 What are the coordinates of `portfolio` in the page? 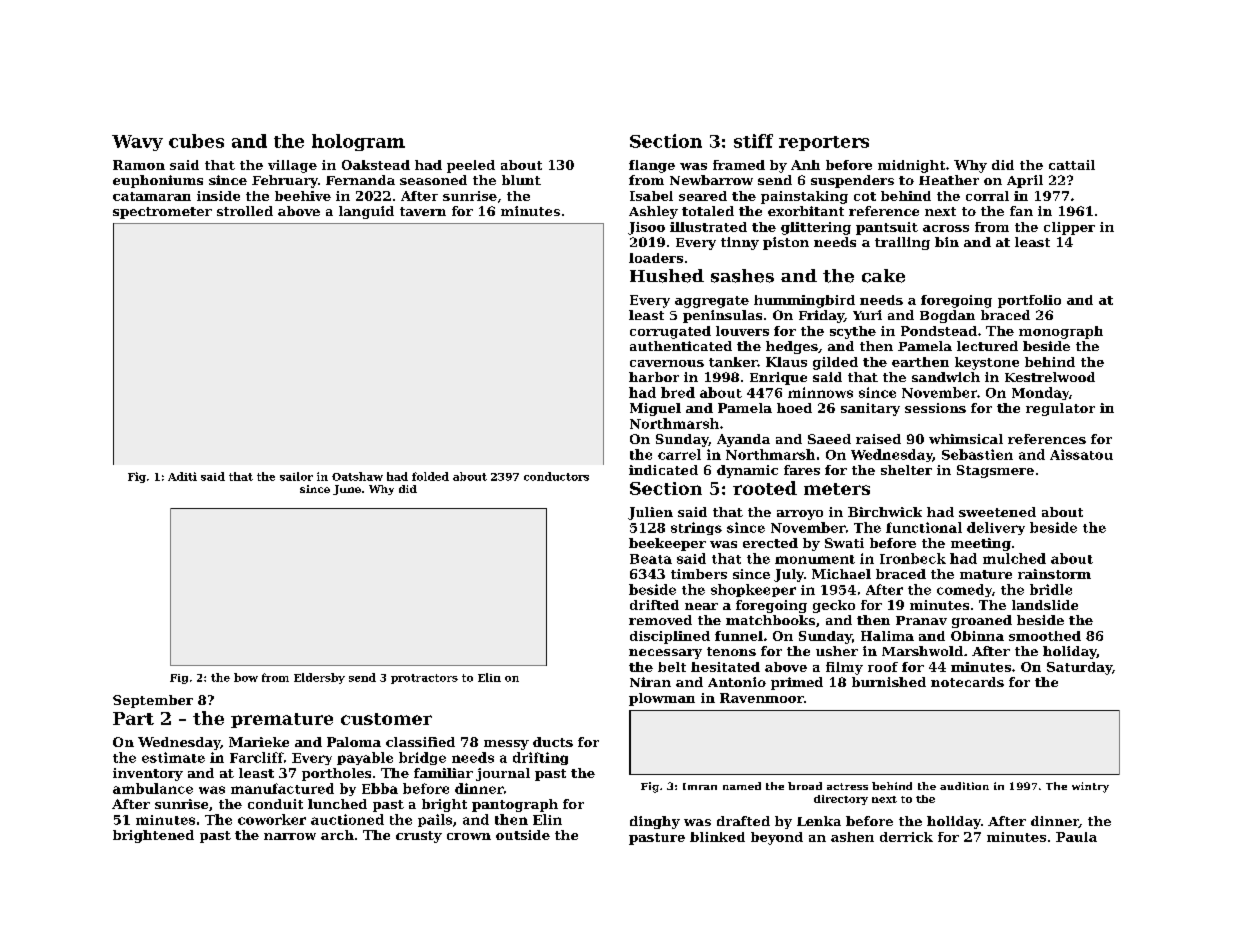 It's located at (1029, 301).
